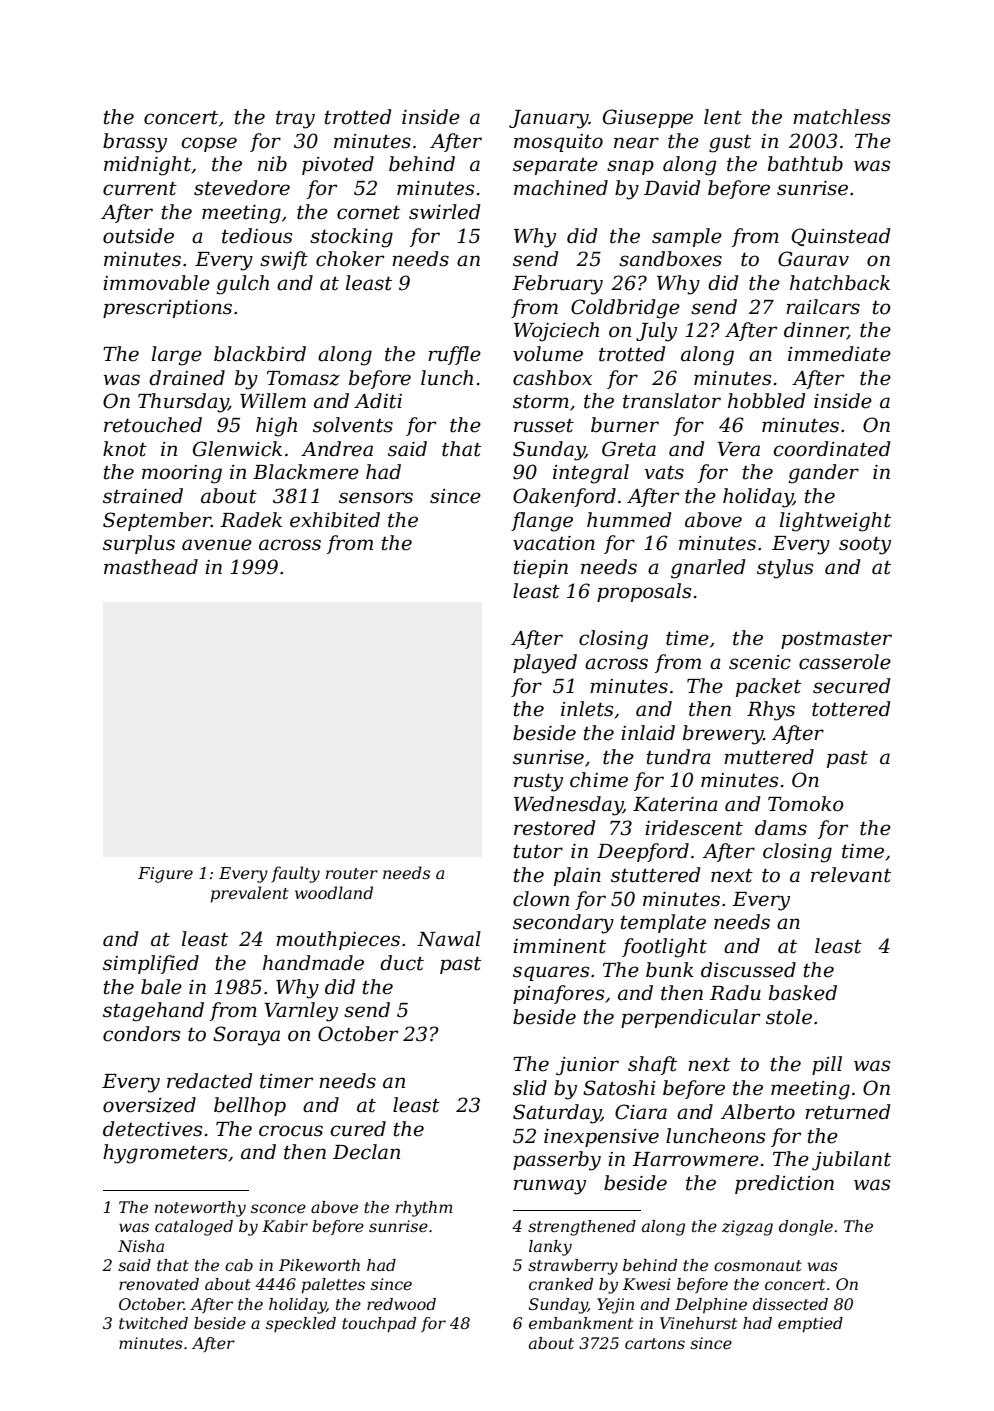 The width and height of the page is (994, 1411). What do you see at coordinates (353, 425) in the page?
I see `solvents` at bounding box center [353, 425].
